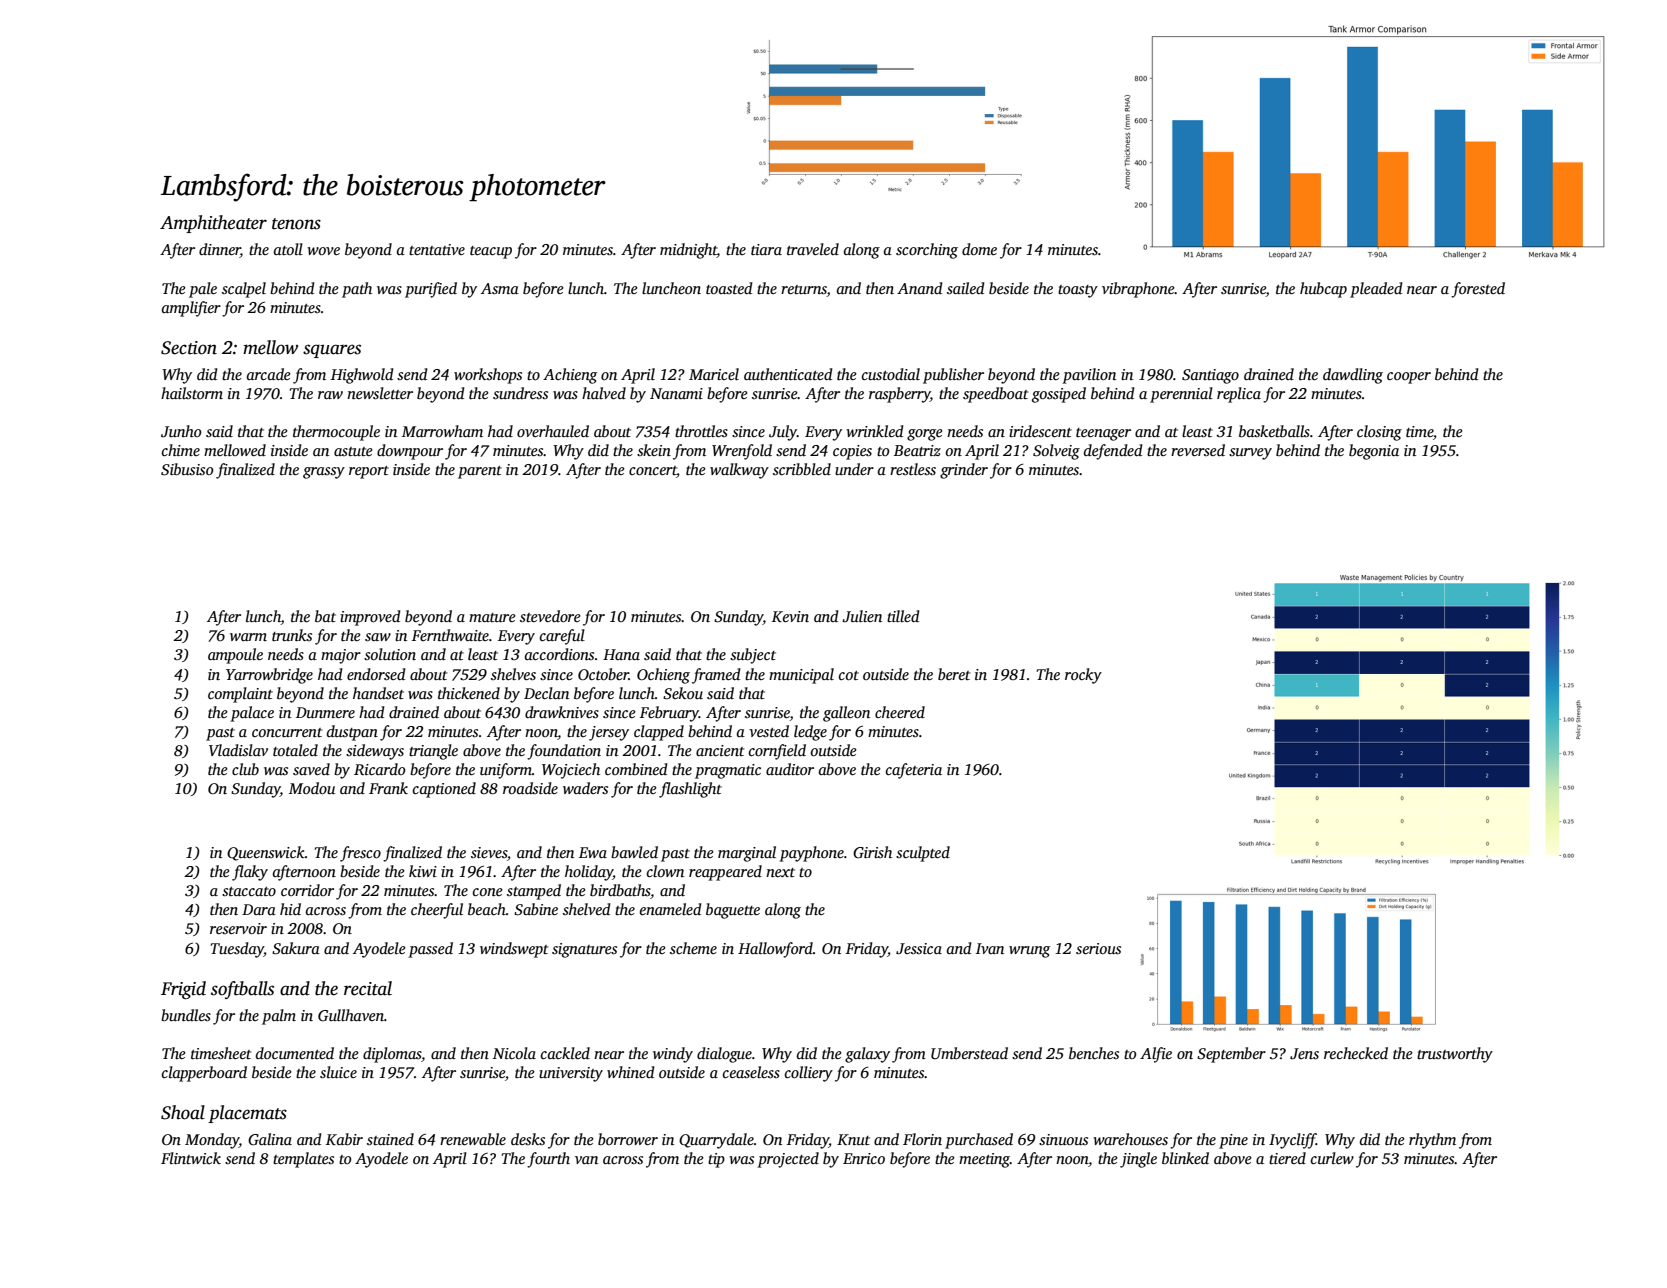  Describe the element at coordinates (248, 637) in the screenshot. I see `warm` at that location.
